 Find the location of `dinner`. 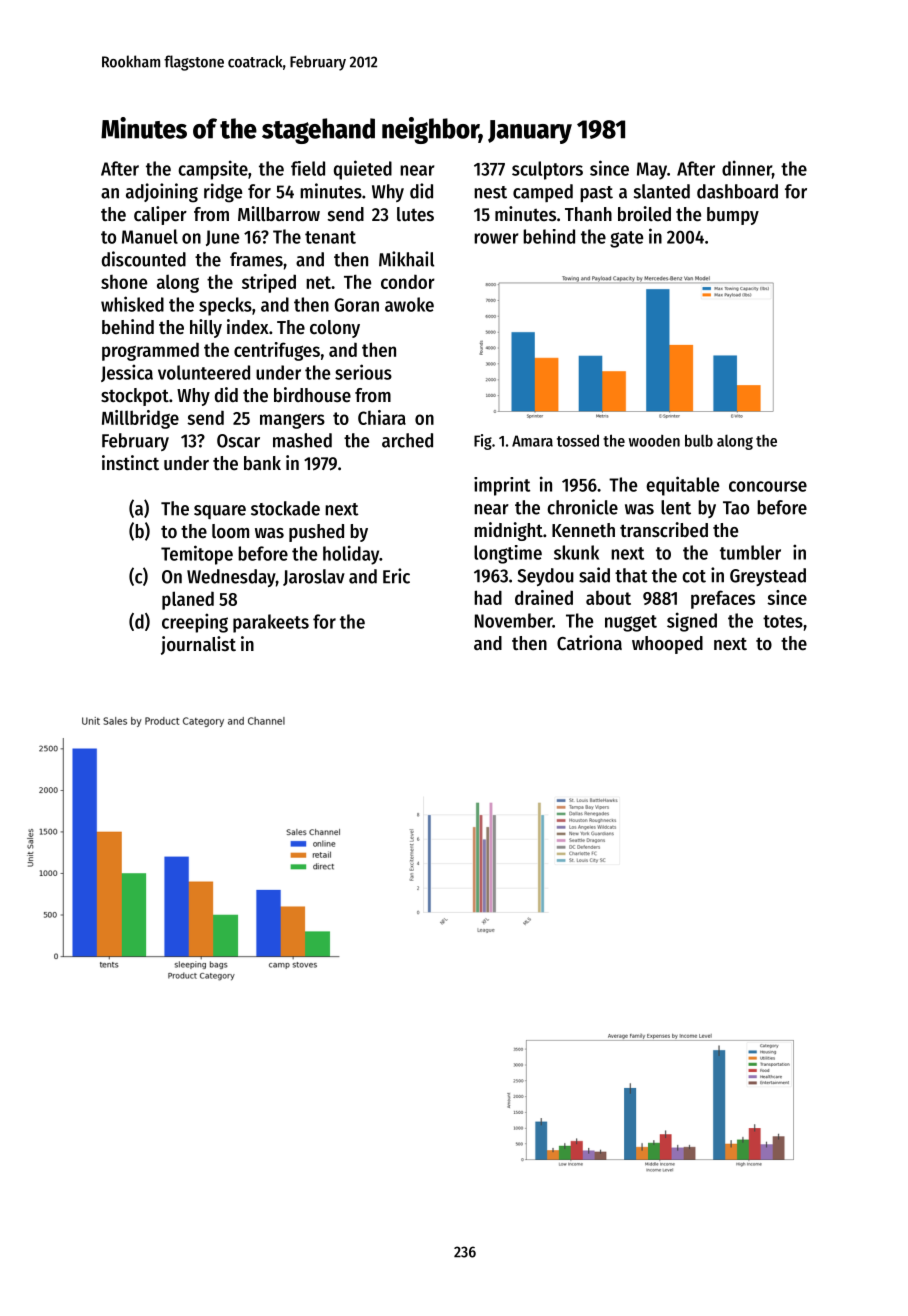

dinner is located at coordinates (747, 168).
